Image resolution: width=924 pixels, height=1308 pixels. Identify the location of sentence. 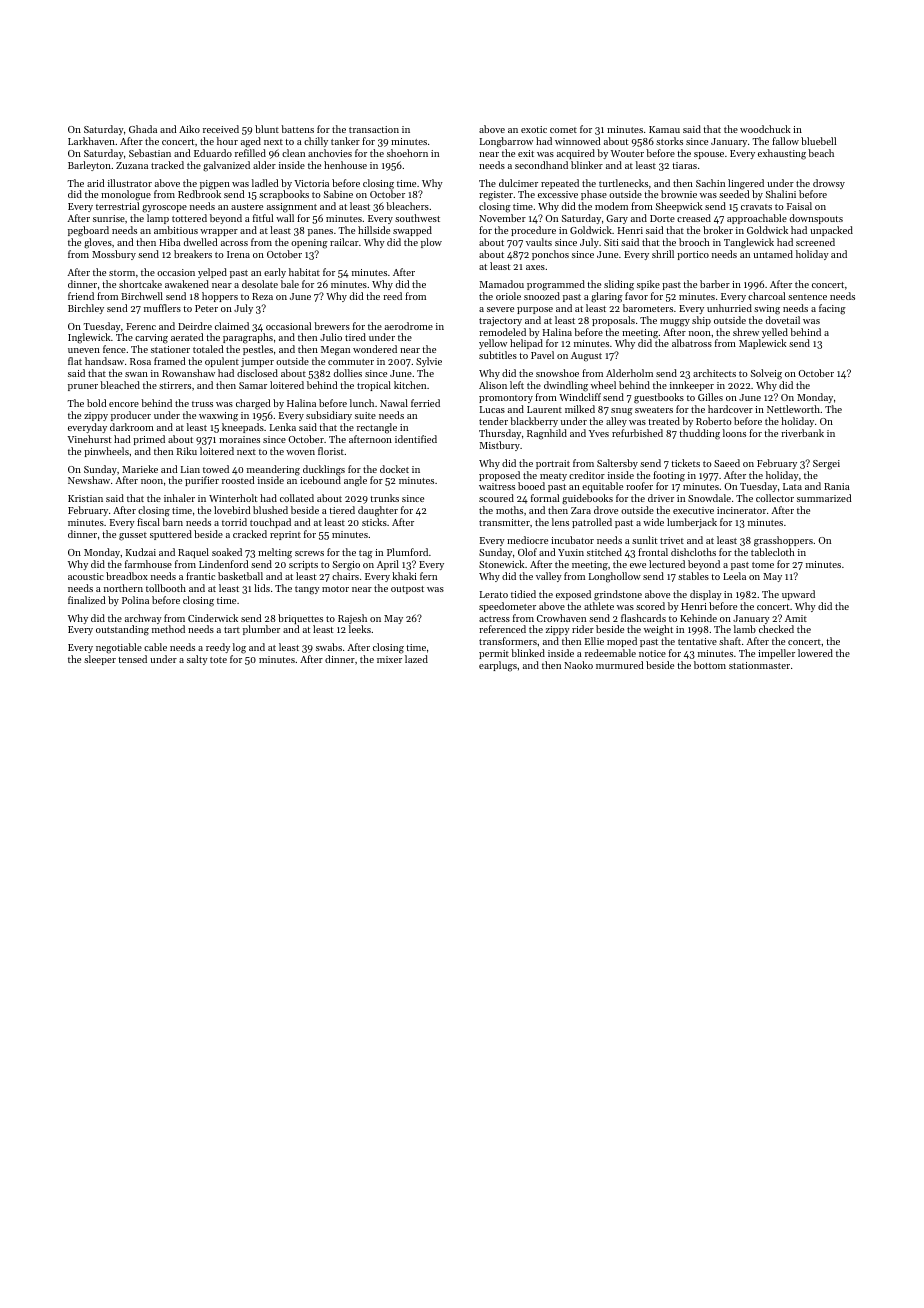
(807, 297).
